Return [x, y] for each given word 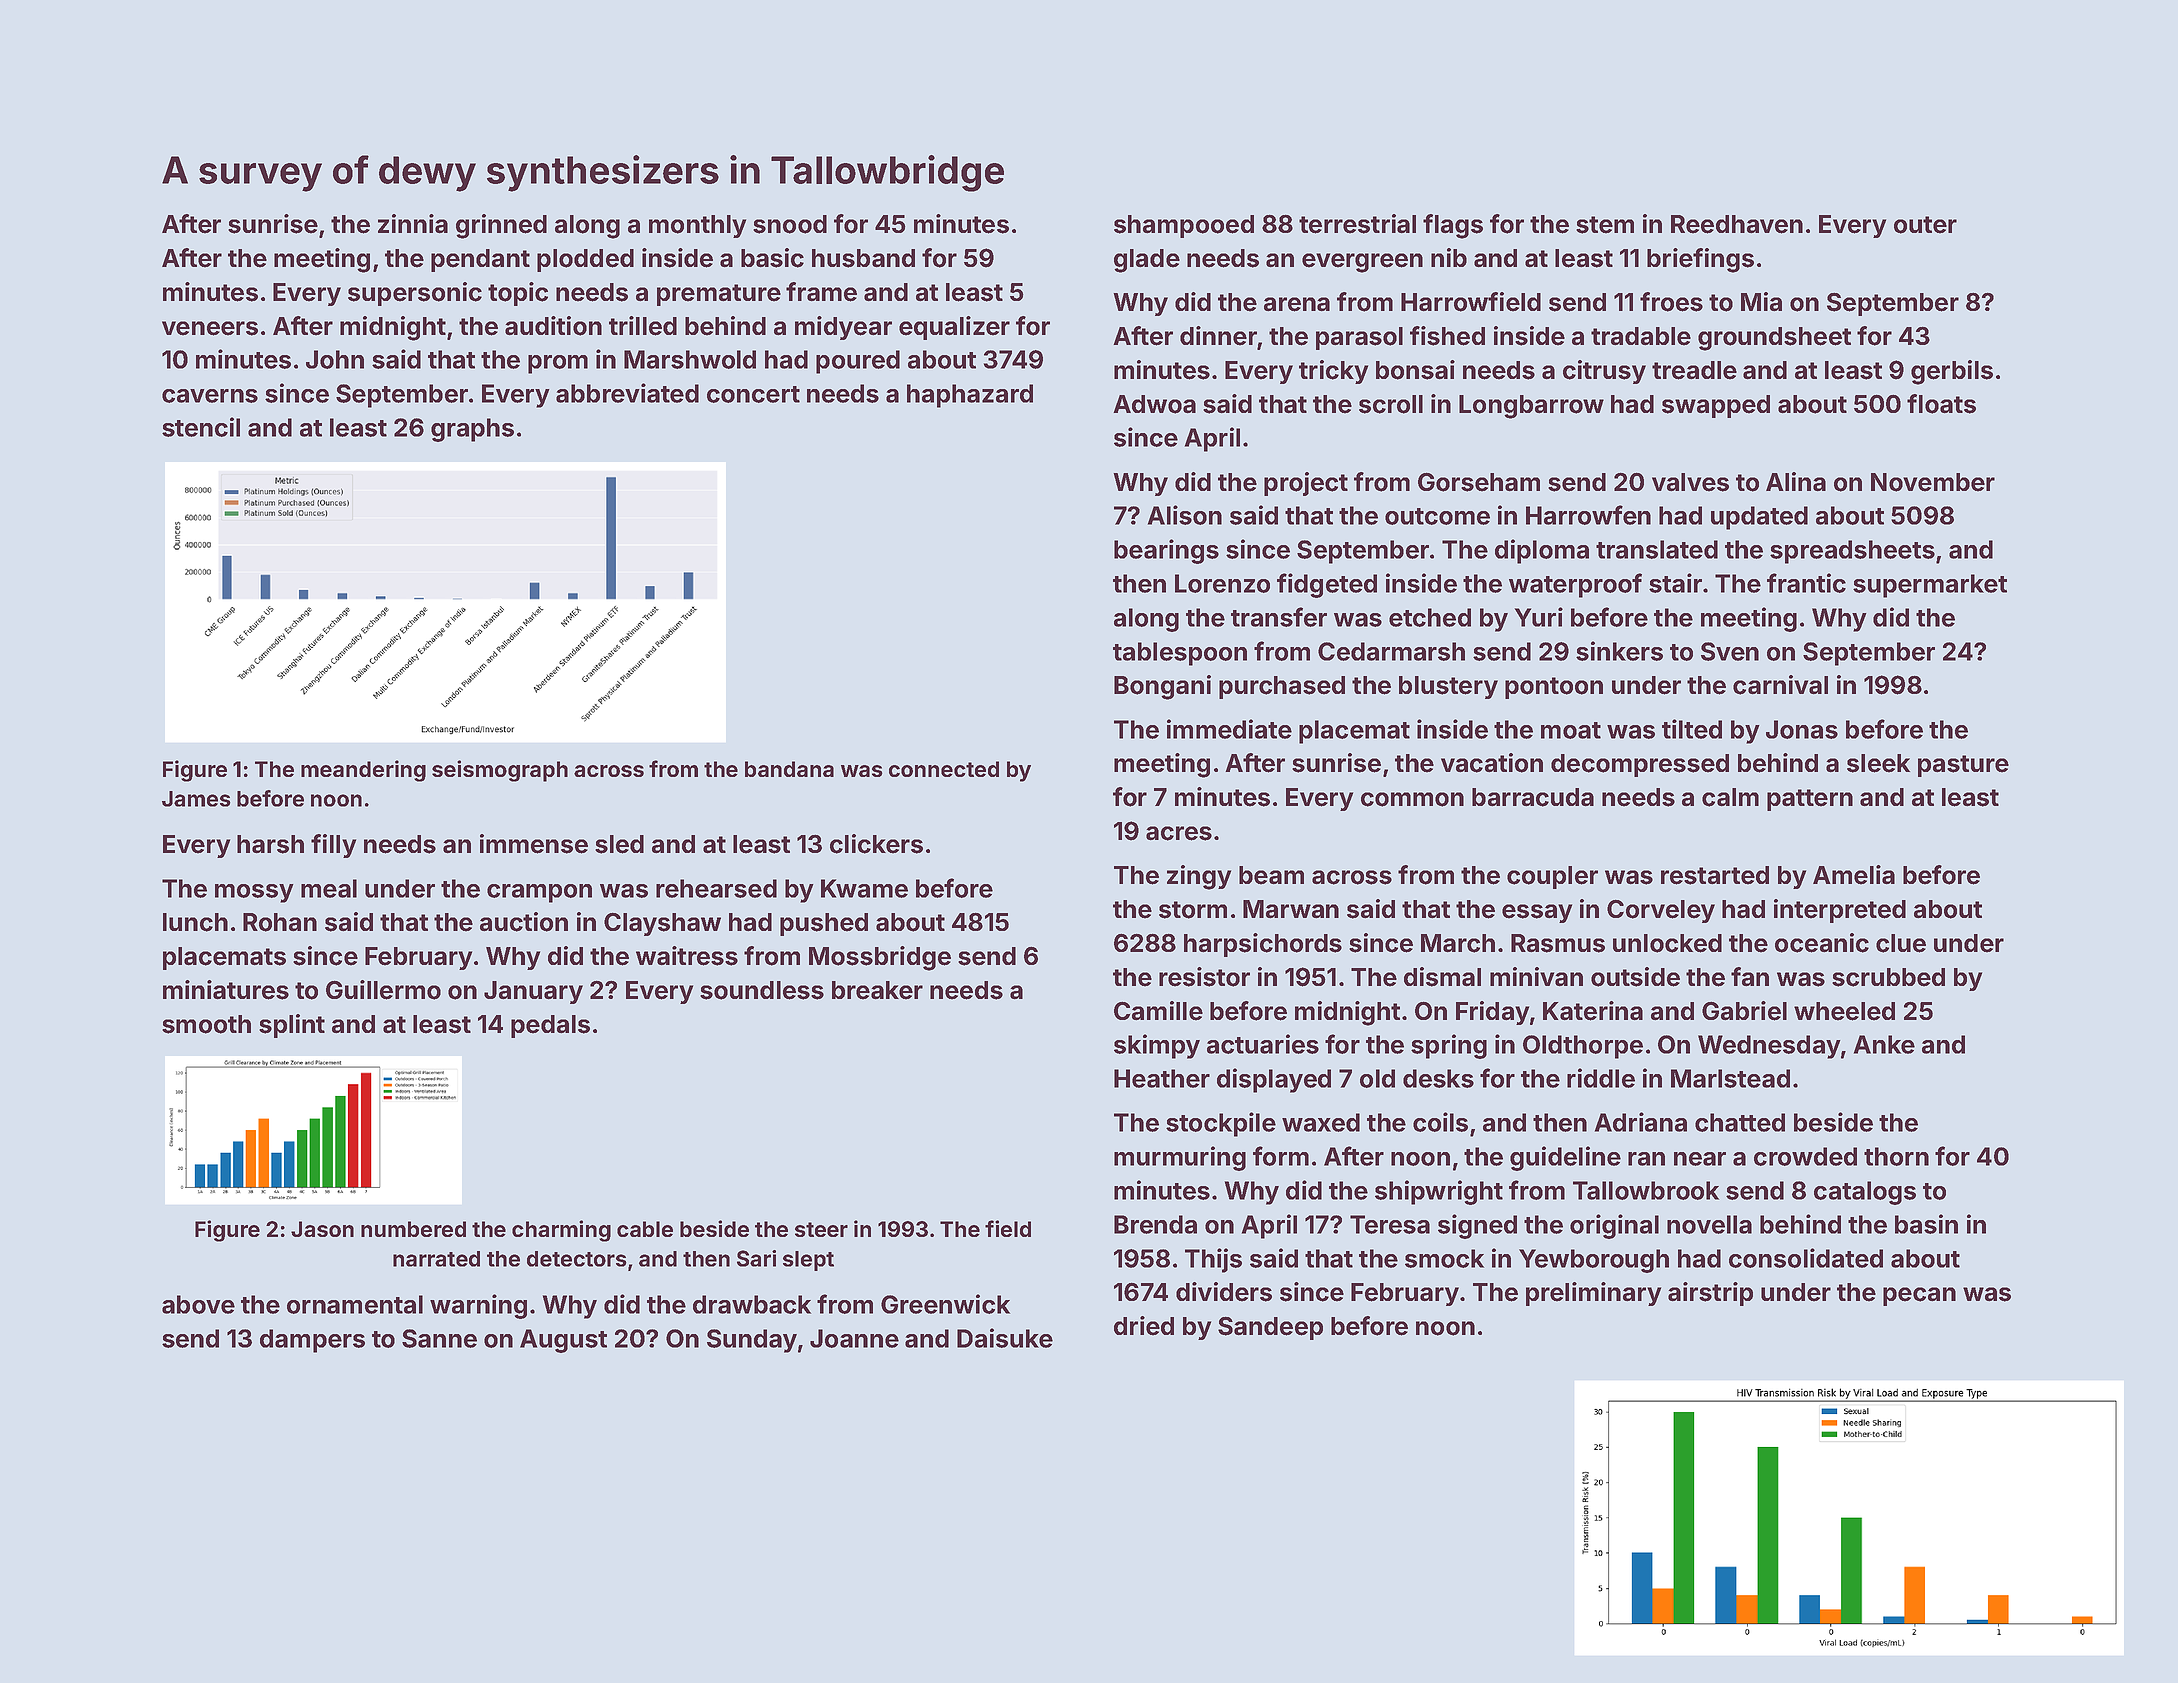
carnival [1780, 685]
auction [524, 922]
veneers [210, 328]
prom [558, 364]
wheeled [1844, 1011]
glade [1147, 261]
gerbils [1952, 372]
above [198, 1304]
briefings [1700, 260]
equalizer [954, 328]
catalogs [1865, 1193]
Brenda [1155, 1224]
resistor [1204, 977]
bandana [789, 769]
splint [292, 1026]
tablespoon [1180, 654]
